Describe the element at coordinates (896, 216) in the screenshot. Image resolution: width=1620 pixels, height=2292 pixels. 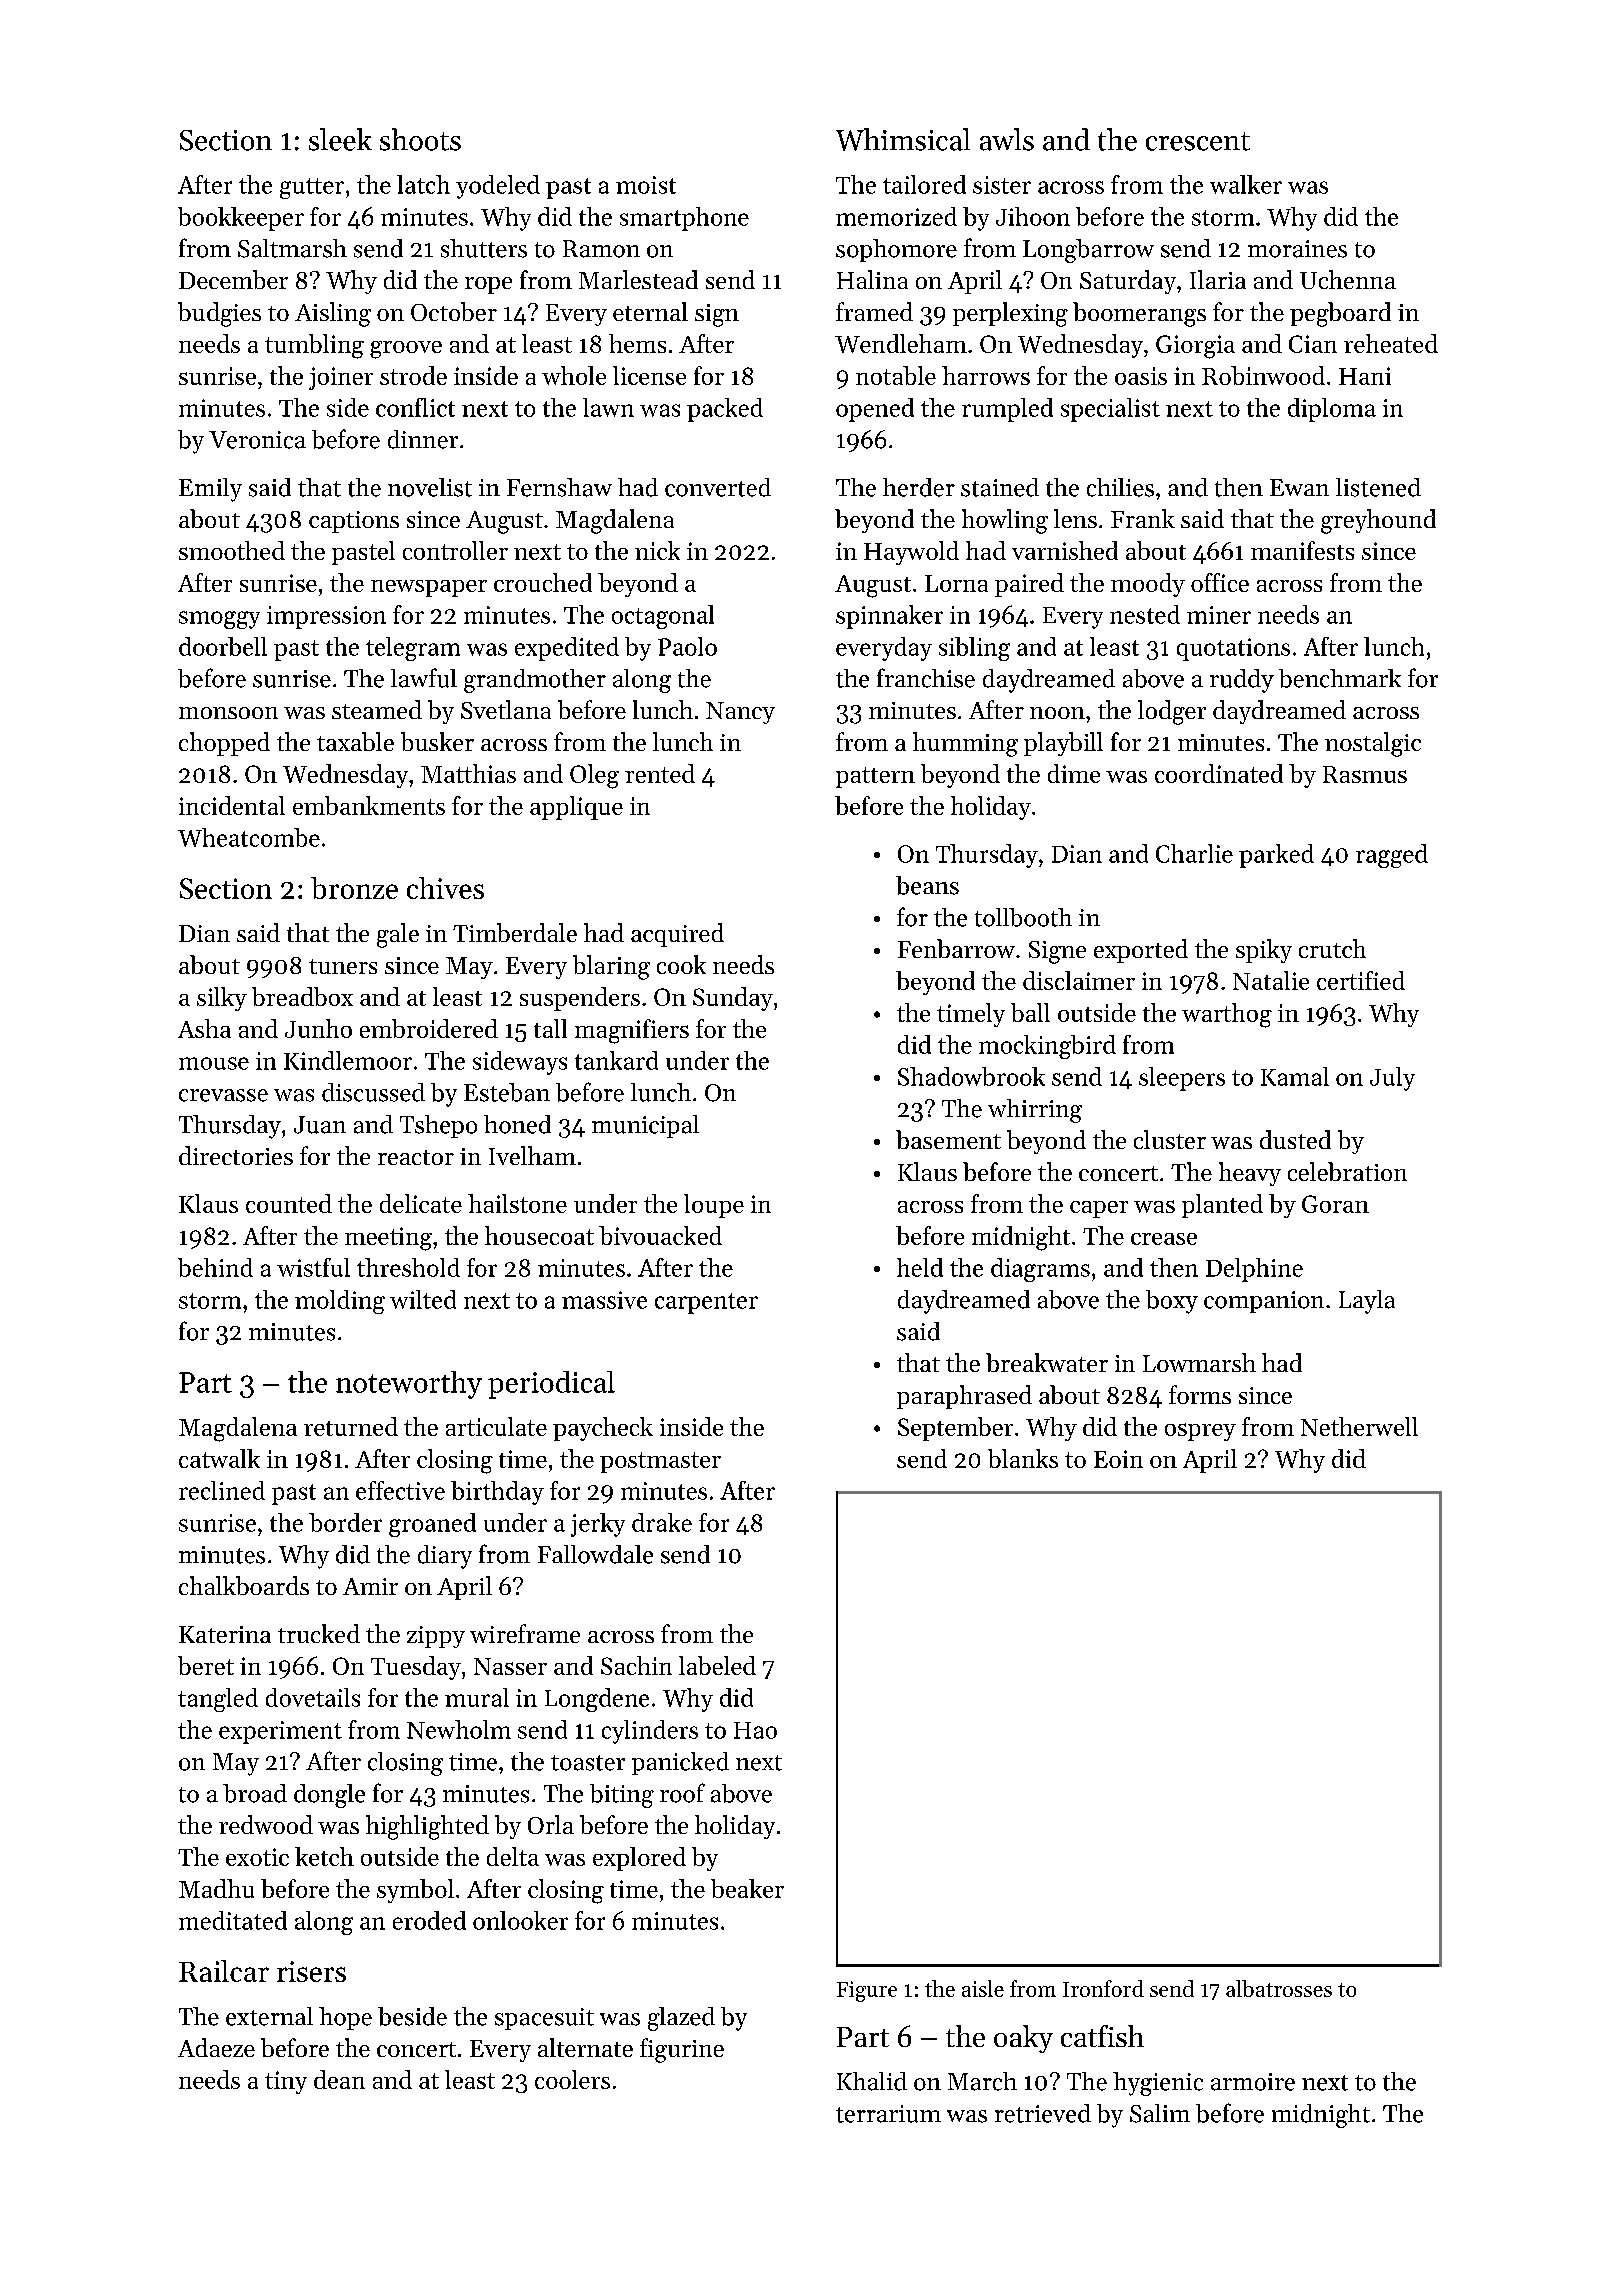
I see `memorized` at that location.
